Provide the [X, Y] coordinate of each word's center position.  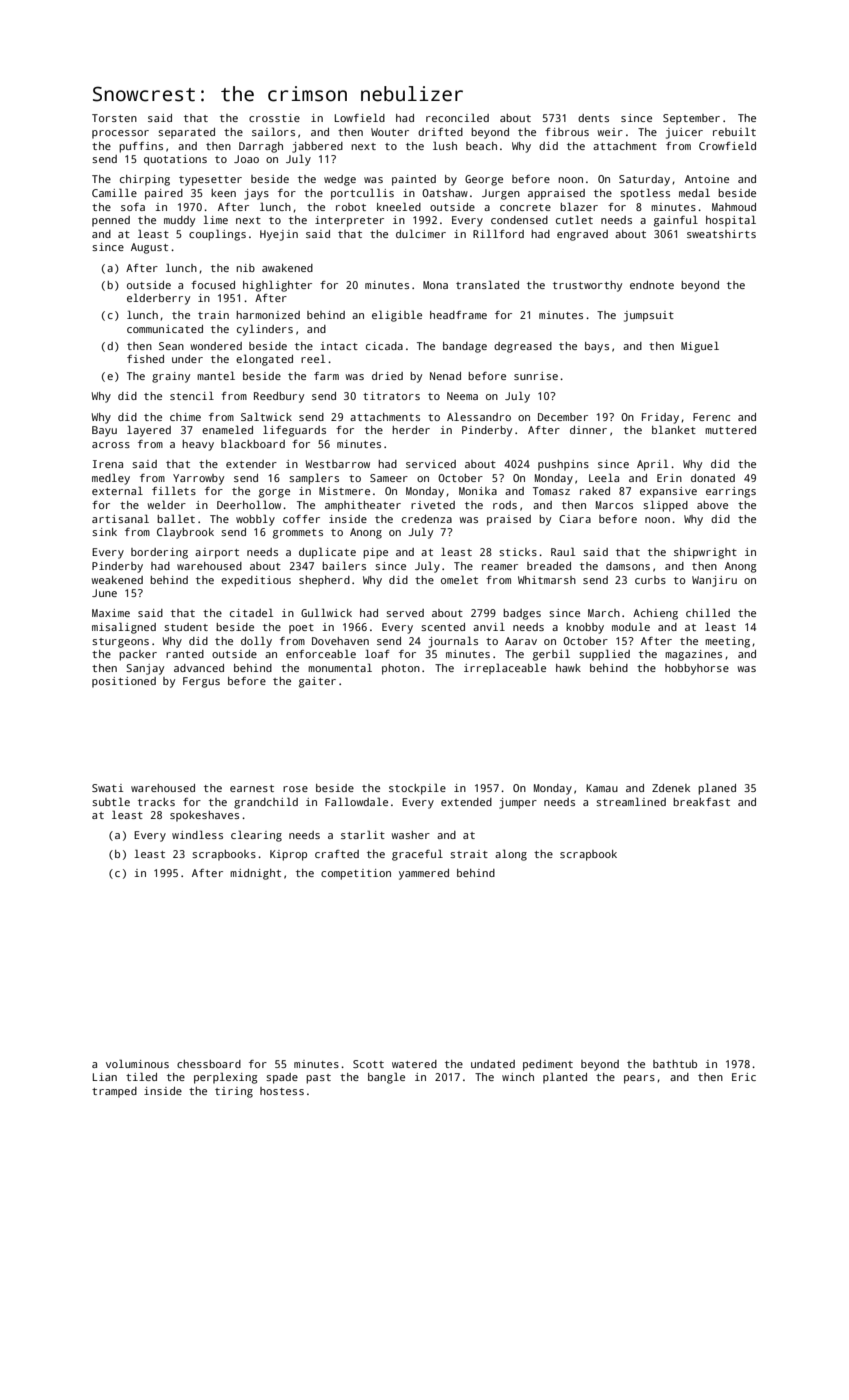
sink [104, 532]
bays [597, 347]
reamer [500, 567]
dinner [588, 430]
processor [120, 134]
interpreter [349, 221]
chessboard [209, 1064]
